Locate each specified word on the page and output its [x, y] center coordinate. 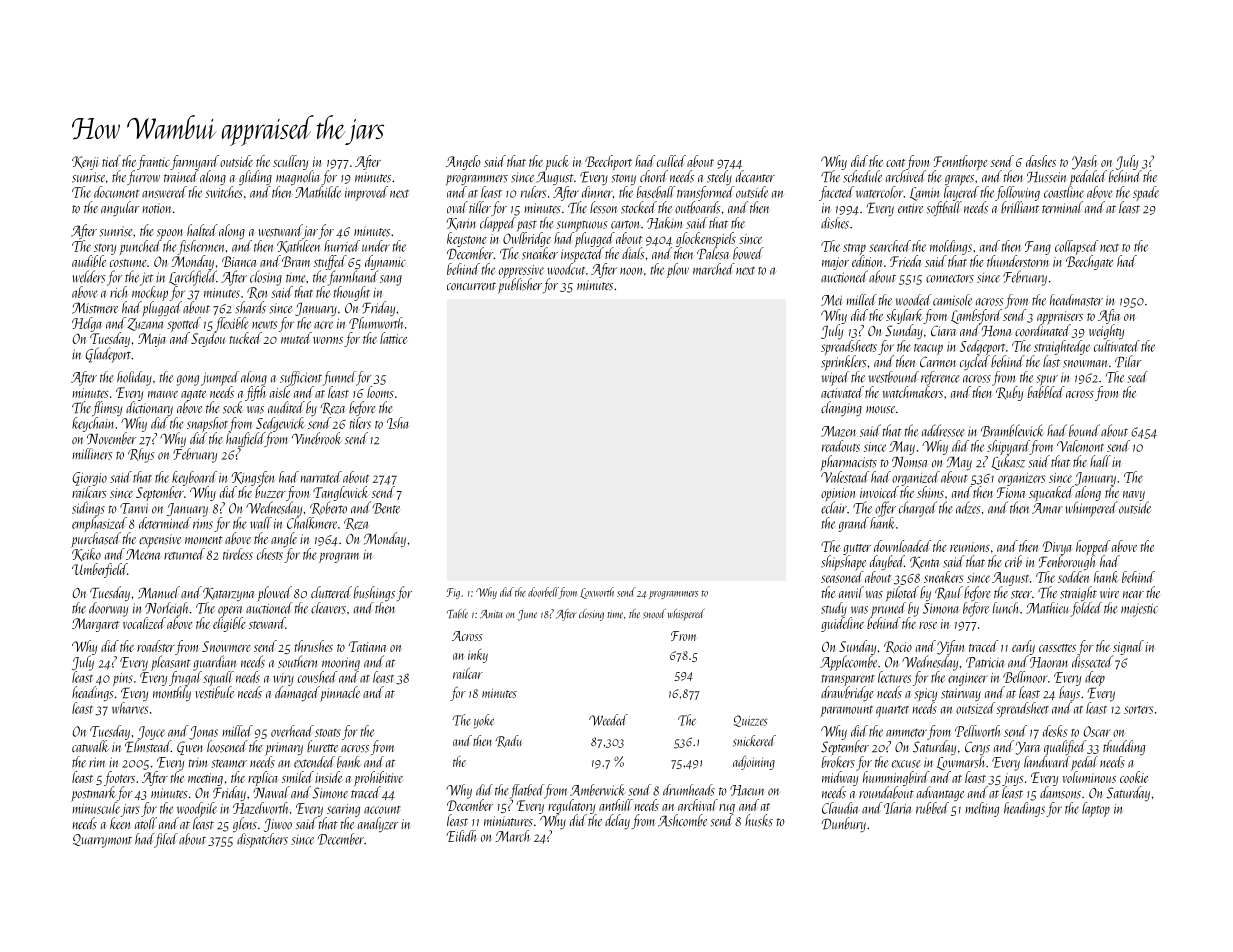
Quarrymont [102, 841]
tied [111, 161]
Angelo [463, 162]
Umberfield [99, 570]
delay [617, 821]
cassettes [1057, 648]
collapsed [1077, 247]
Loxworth [597, 593]
